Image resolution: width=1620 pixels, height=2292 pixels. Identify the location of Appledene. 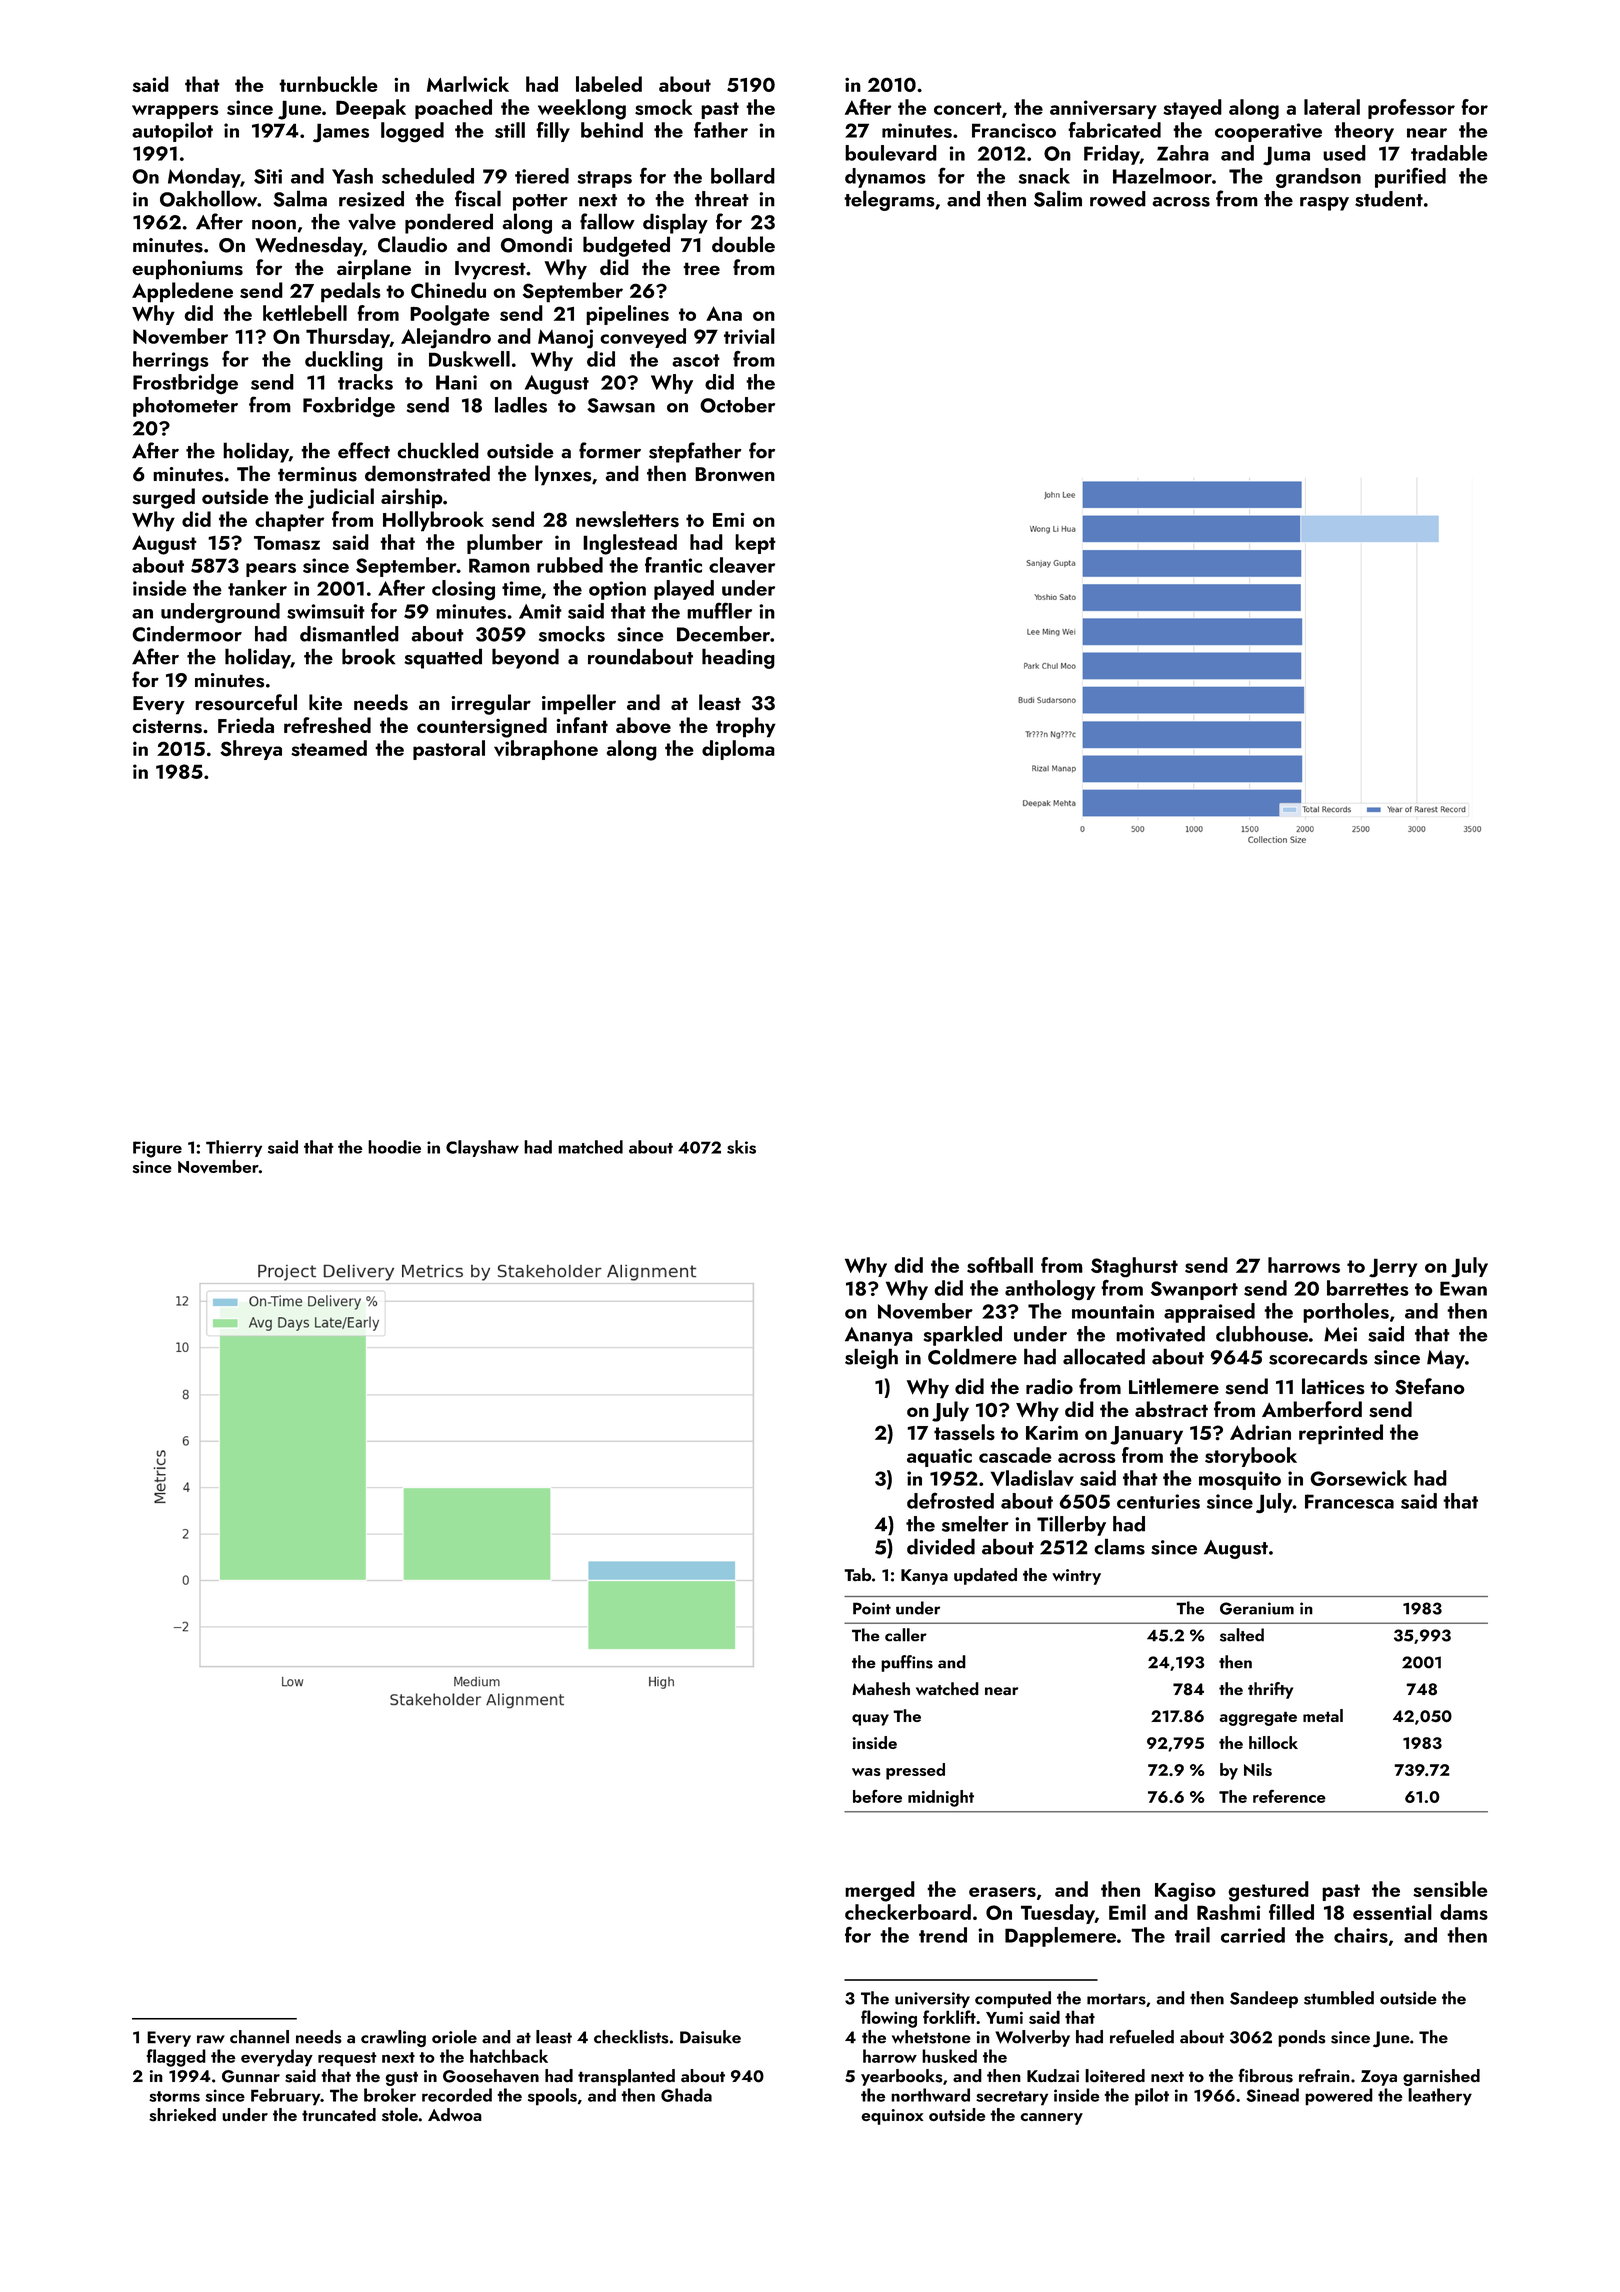
(182, 292).
